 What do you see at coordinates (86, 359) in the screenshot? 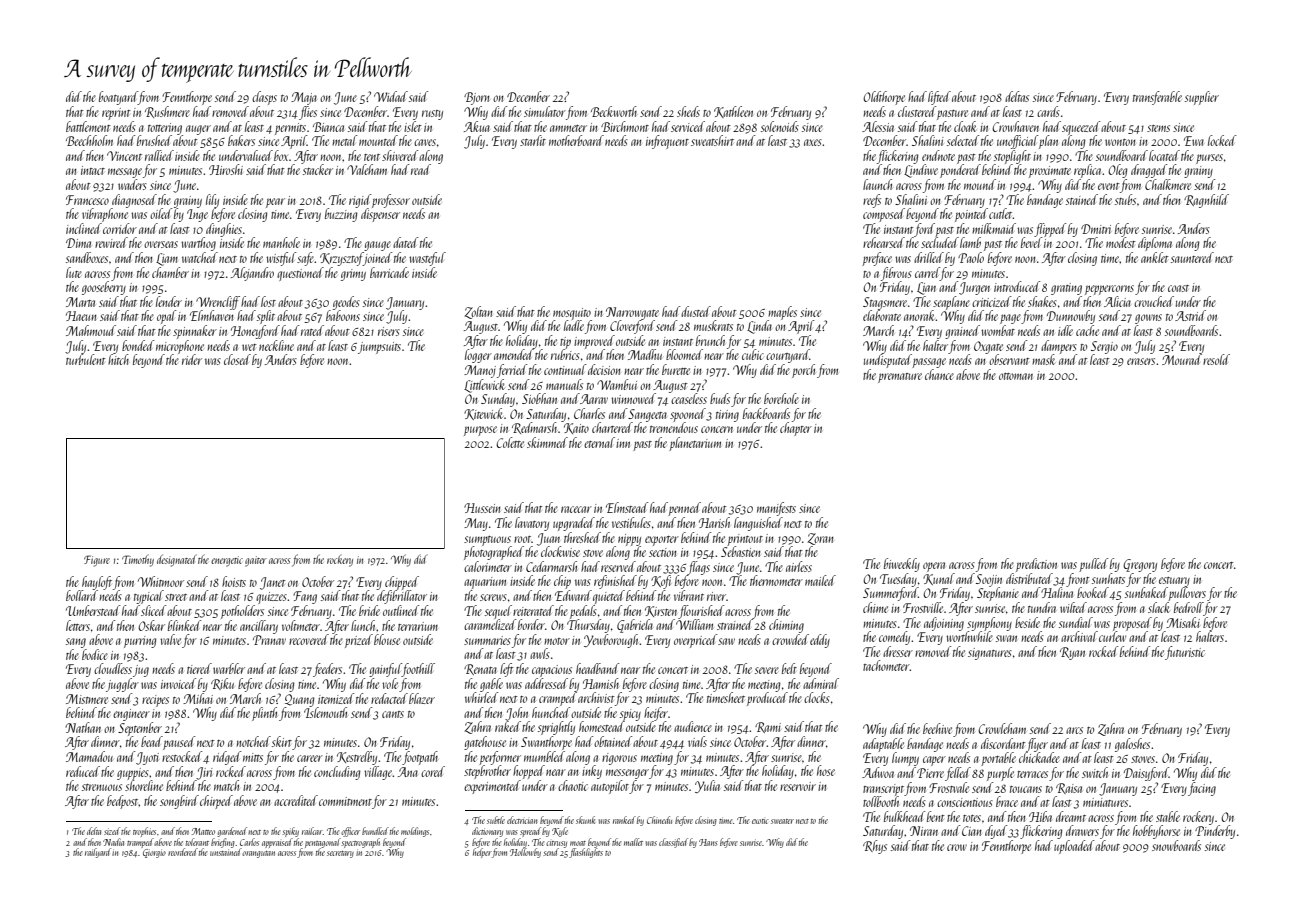
I see `turbulent` at bounding box center [86, 359].
